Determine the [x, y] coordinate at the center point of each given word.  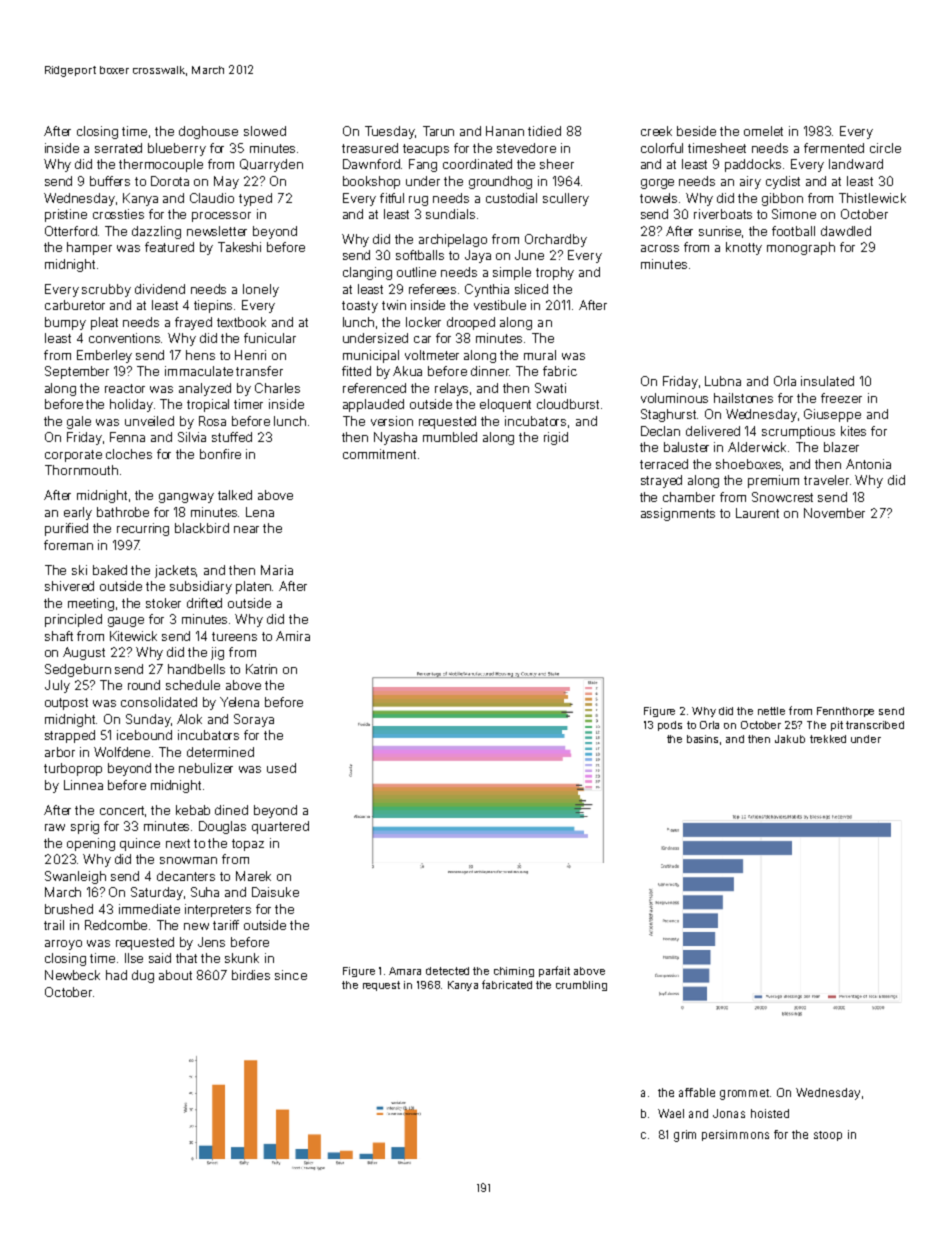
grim [685, 1136]
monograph [801, 248]
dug [143, 976]
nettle [771, 711]
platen [253, 587]
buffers [110, 181]
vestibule [500, 305]
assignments [678, 514]
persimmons [735, 1135]
